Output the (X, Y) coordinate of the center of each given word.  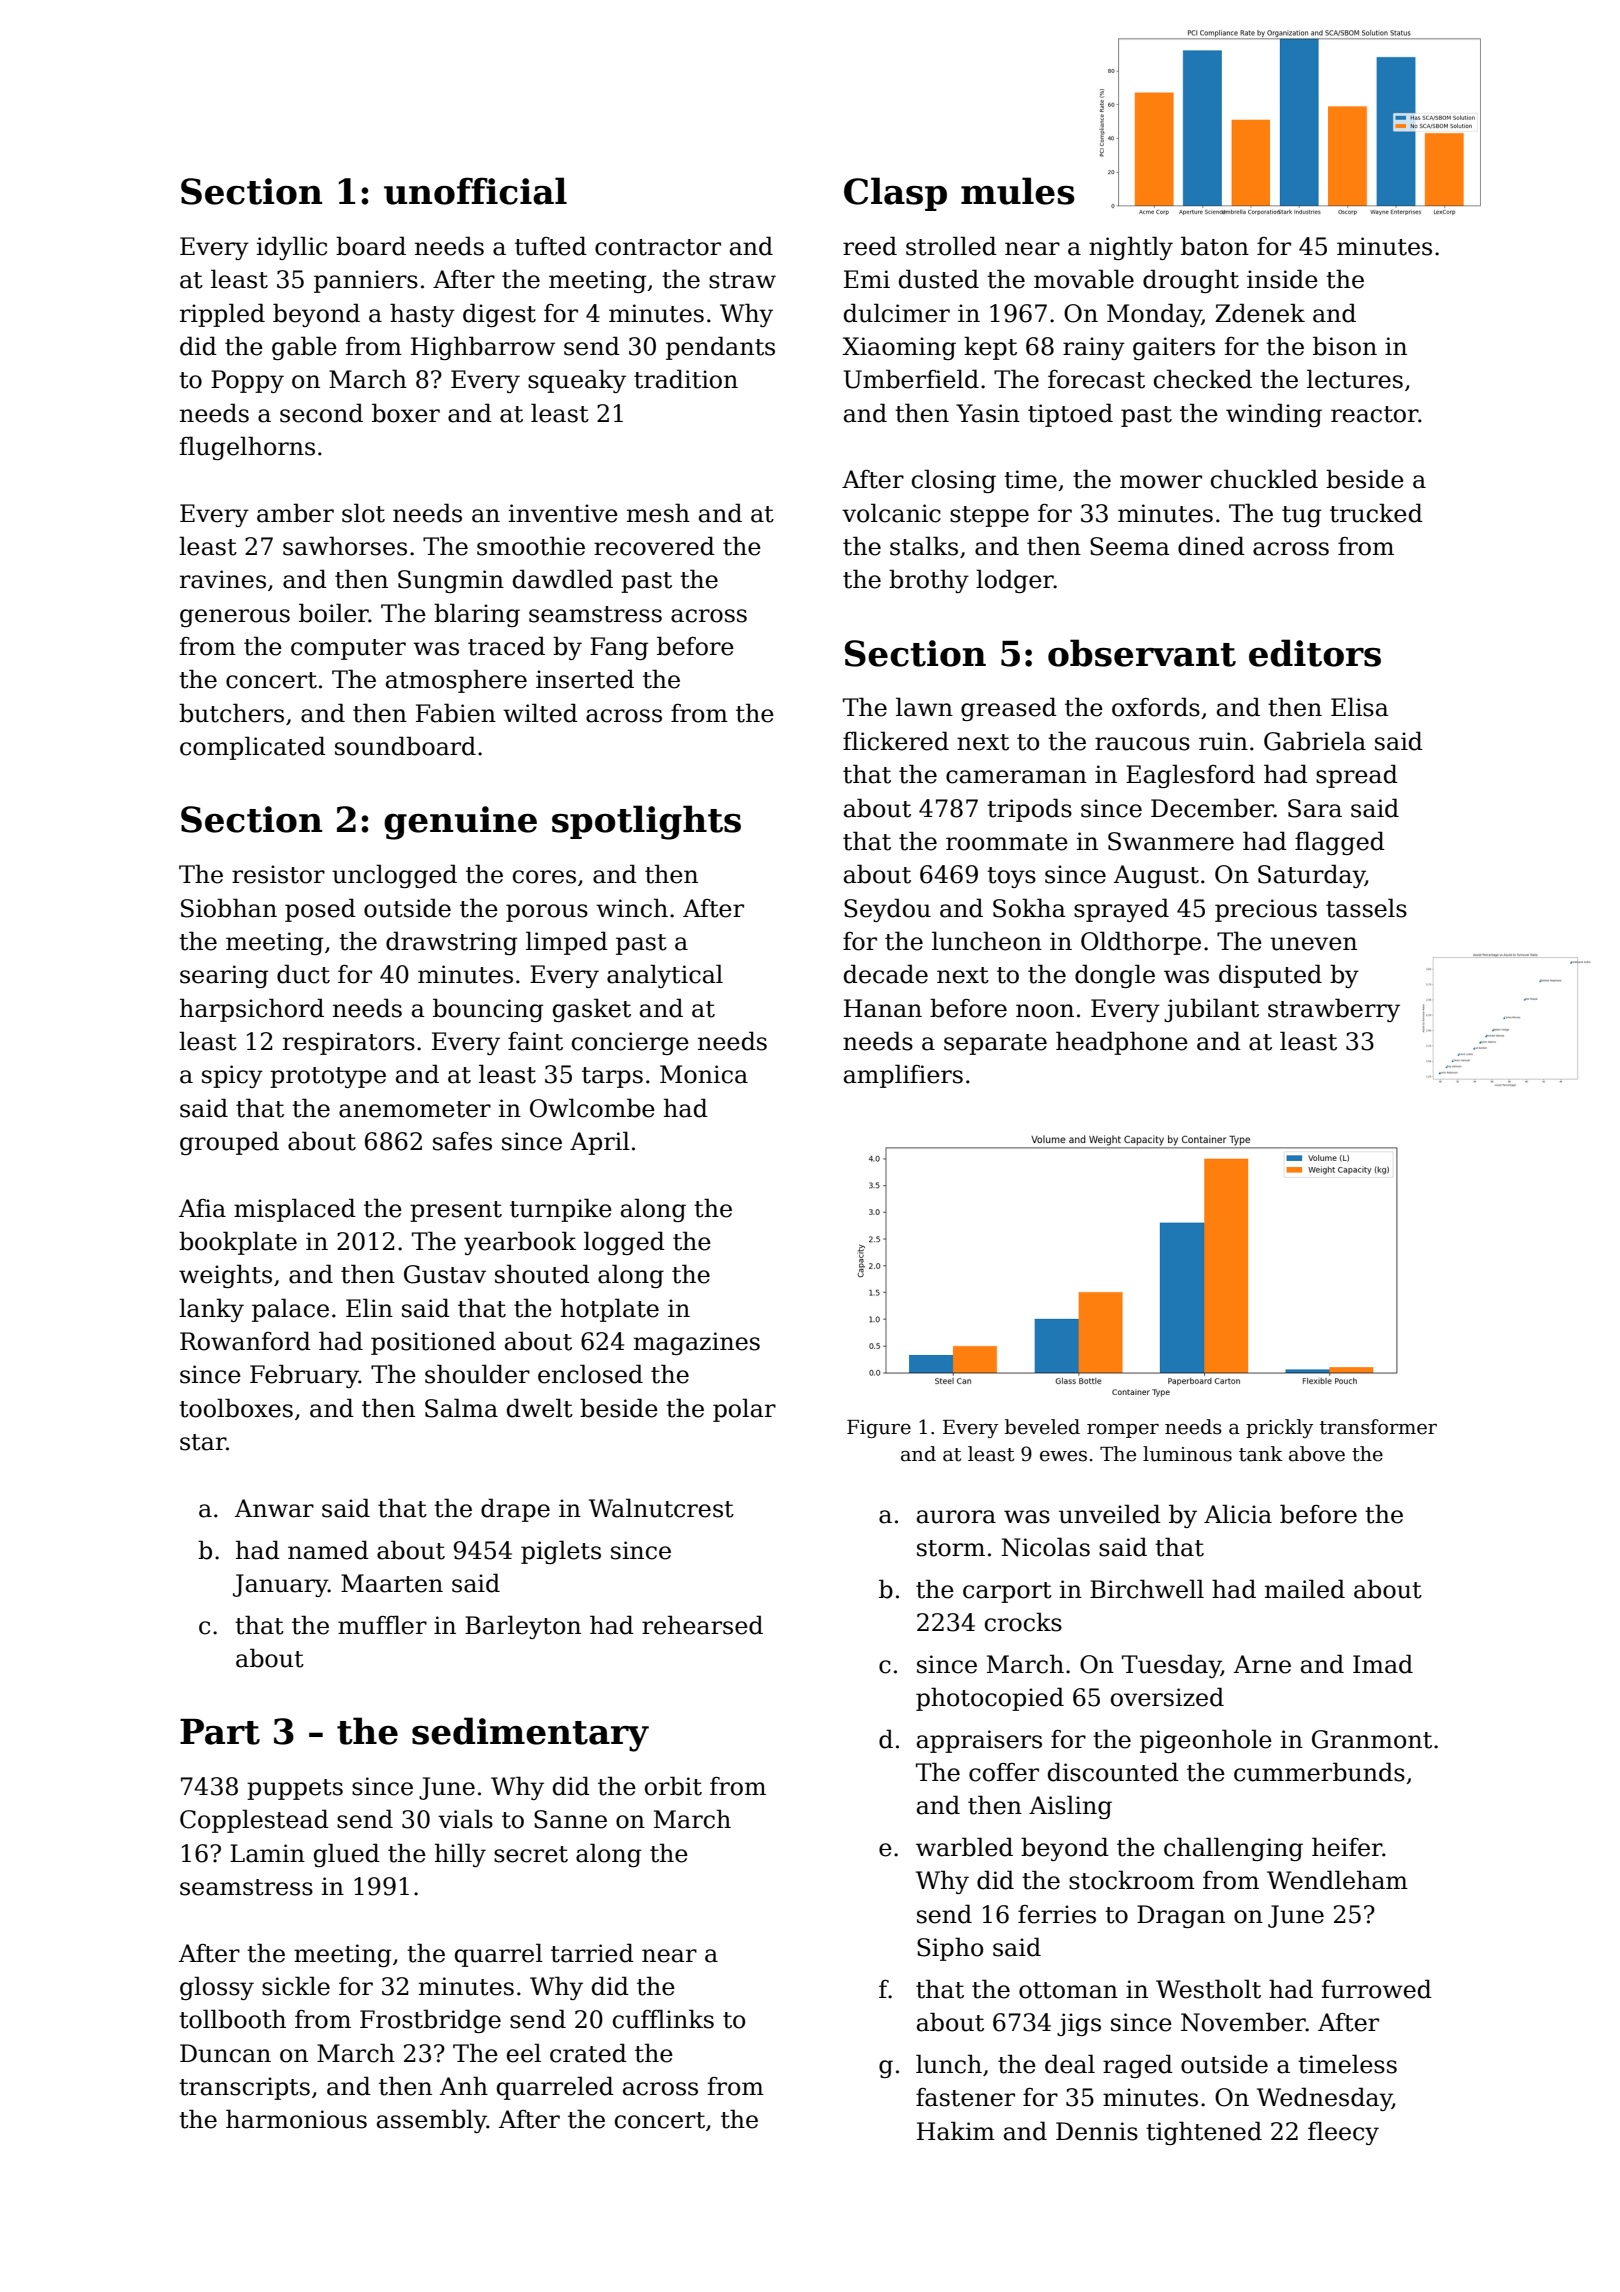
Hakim (956, 2131)
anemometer (415, 1109)
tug (1301, 516)
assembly (432, 2121)
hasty (422, 315)
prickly (1279, 1428)
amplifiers (903, 1076)
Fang (619, 648)
